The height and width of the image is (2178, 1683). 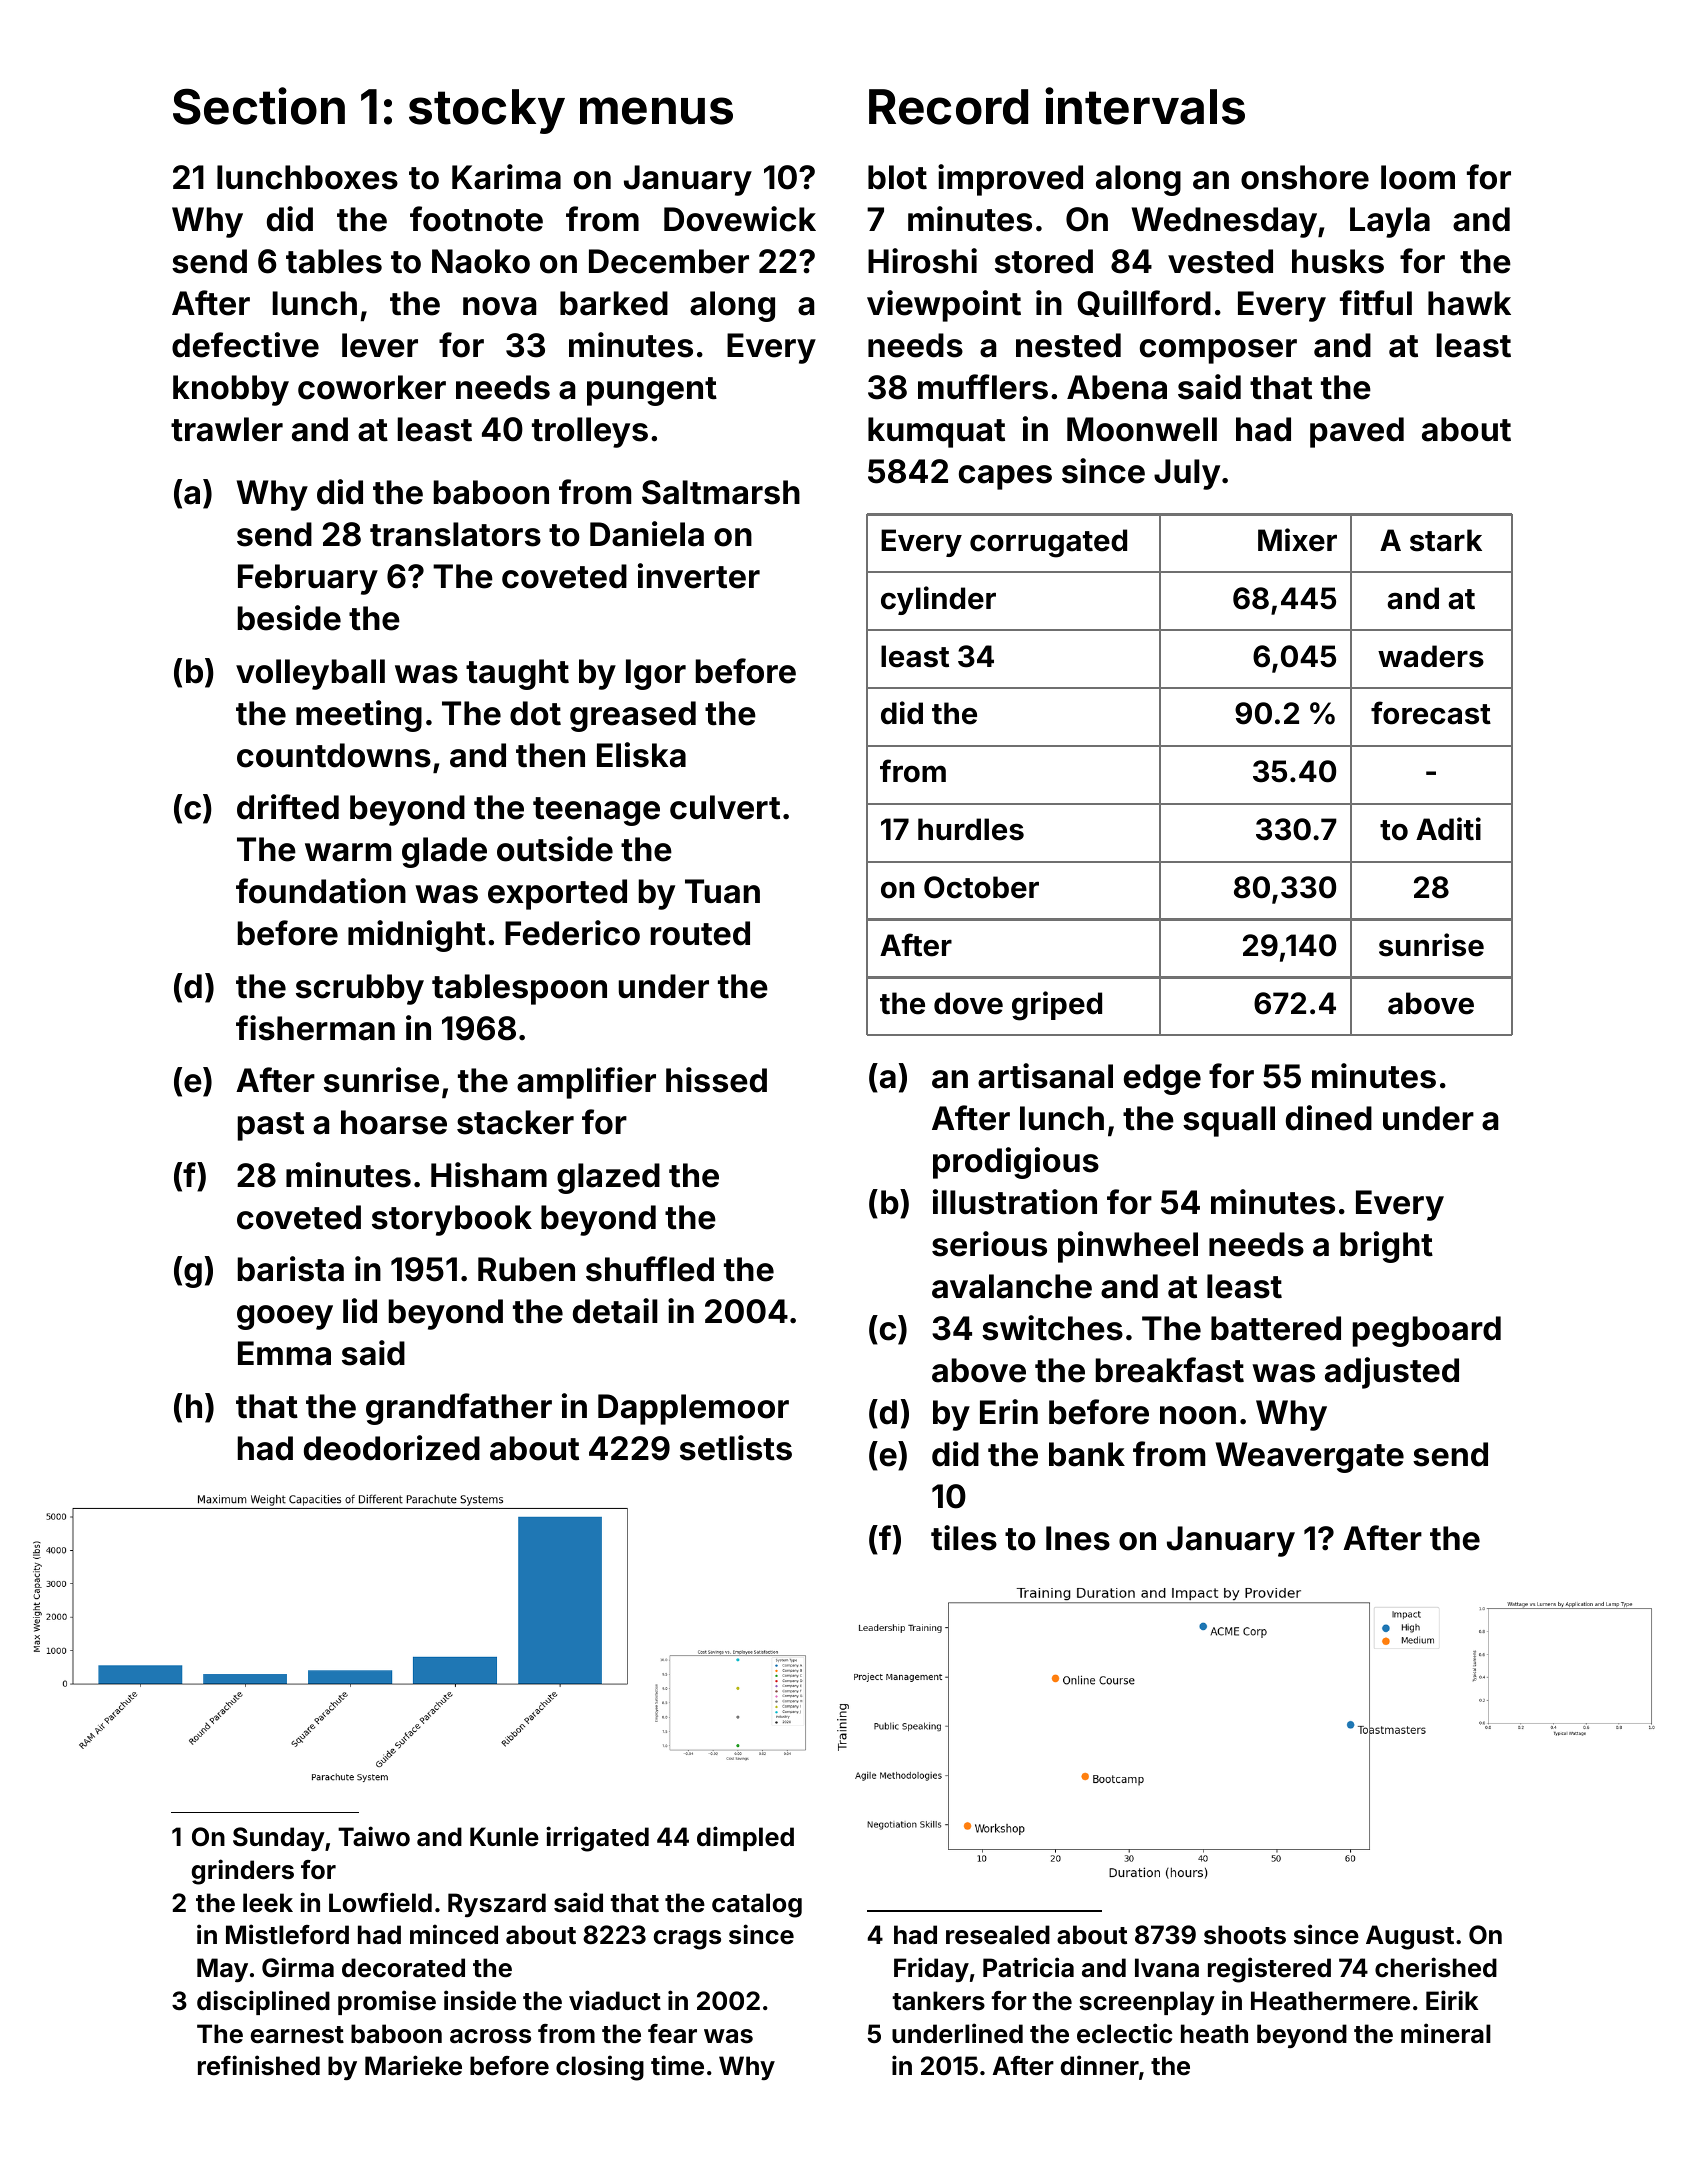 I want to click on Section, so click(x=259, y=106).
